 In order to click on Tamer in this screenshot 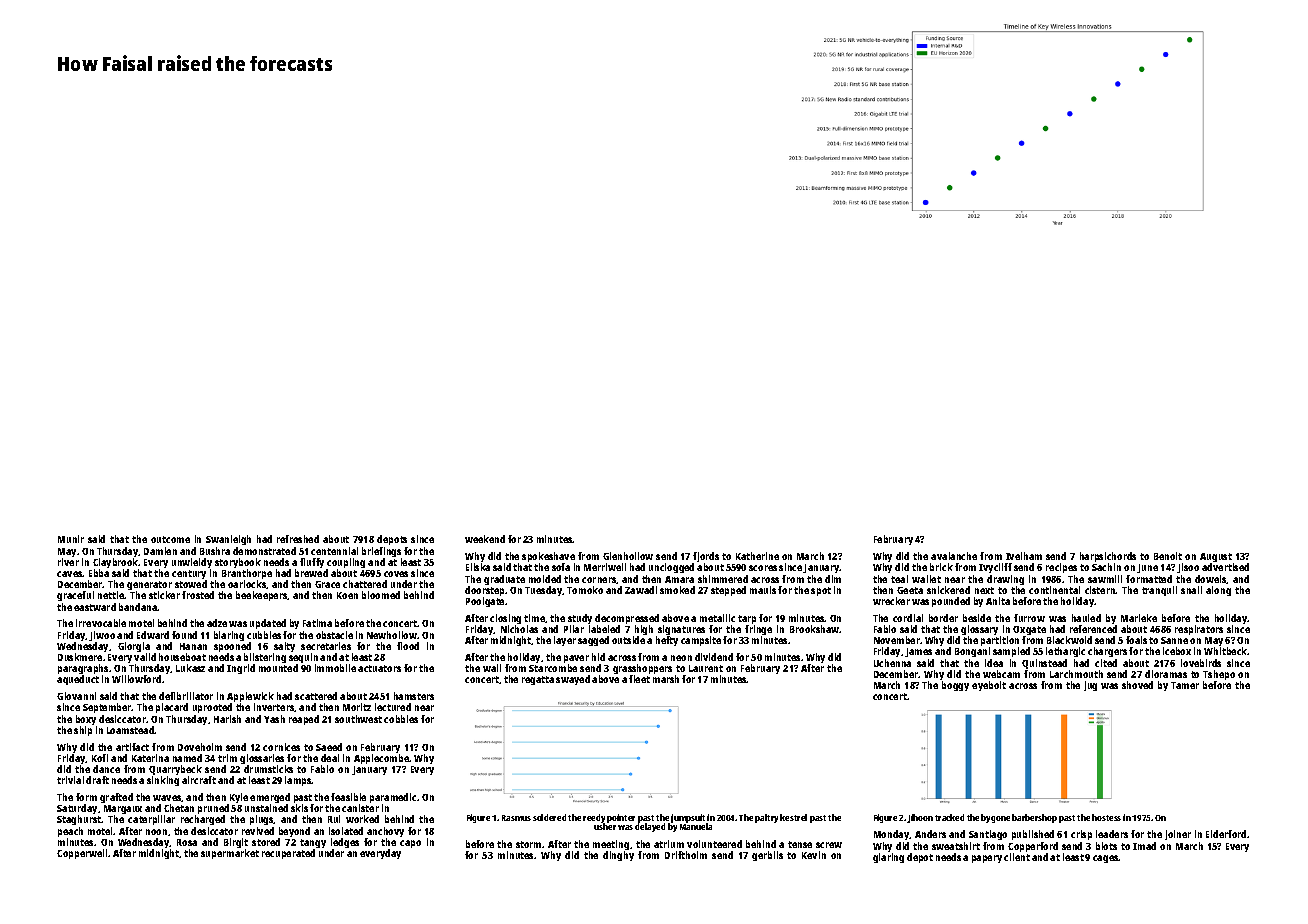, I will do `click(1185, 685)`.
